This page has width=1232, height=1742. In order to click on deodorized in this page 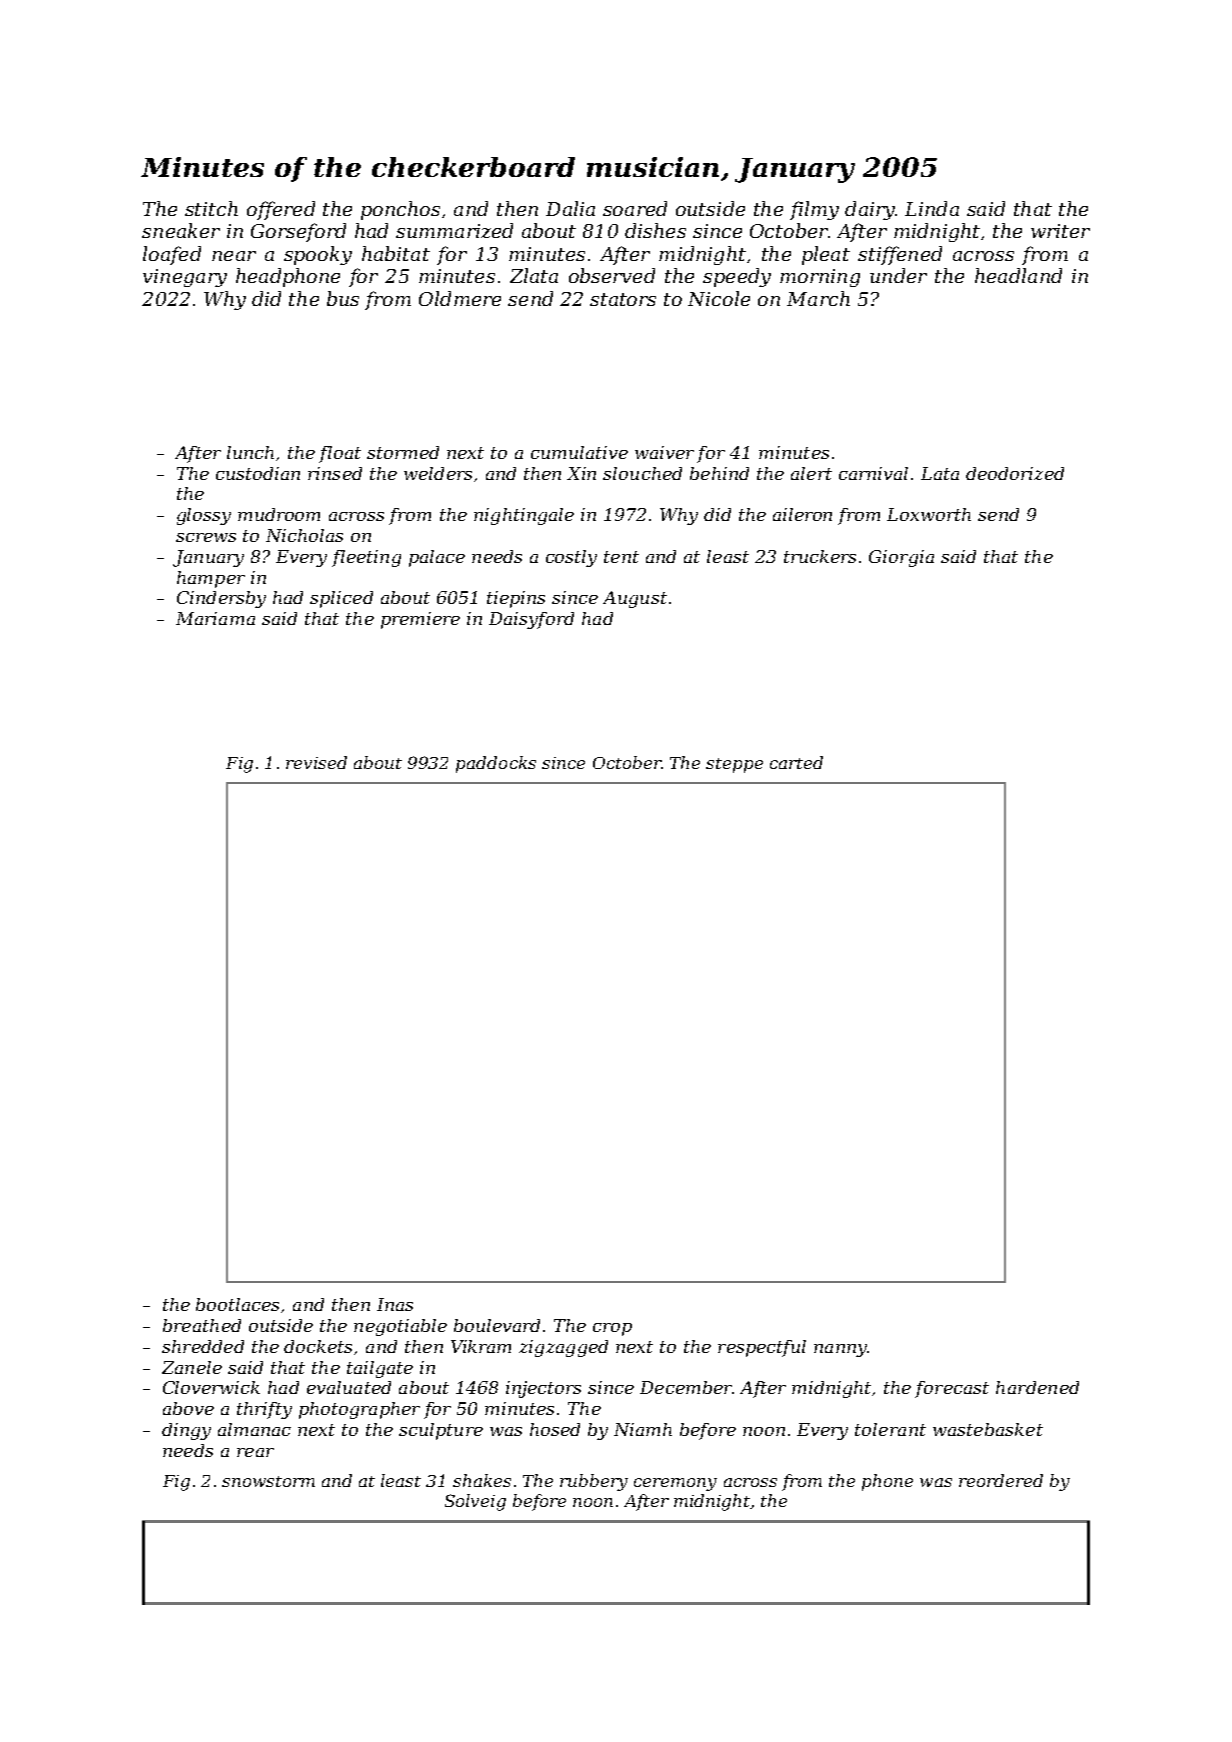, I will do `click(1015, 473)`.
